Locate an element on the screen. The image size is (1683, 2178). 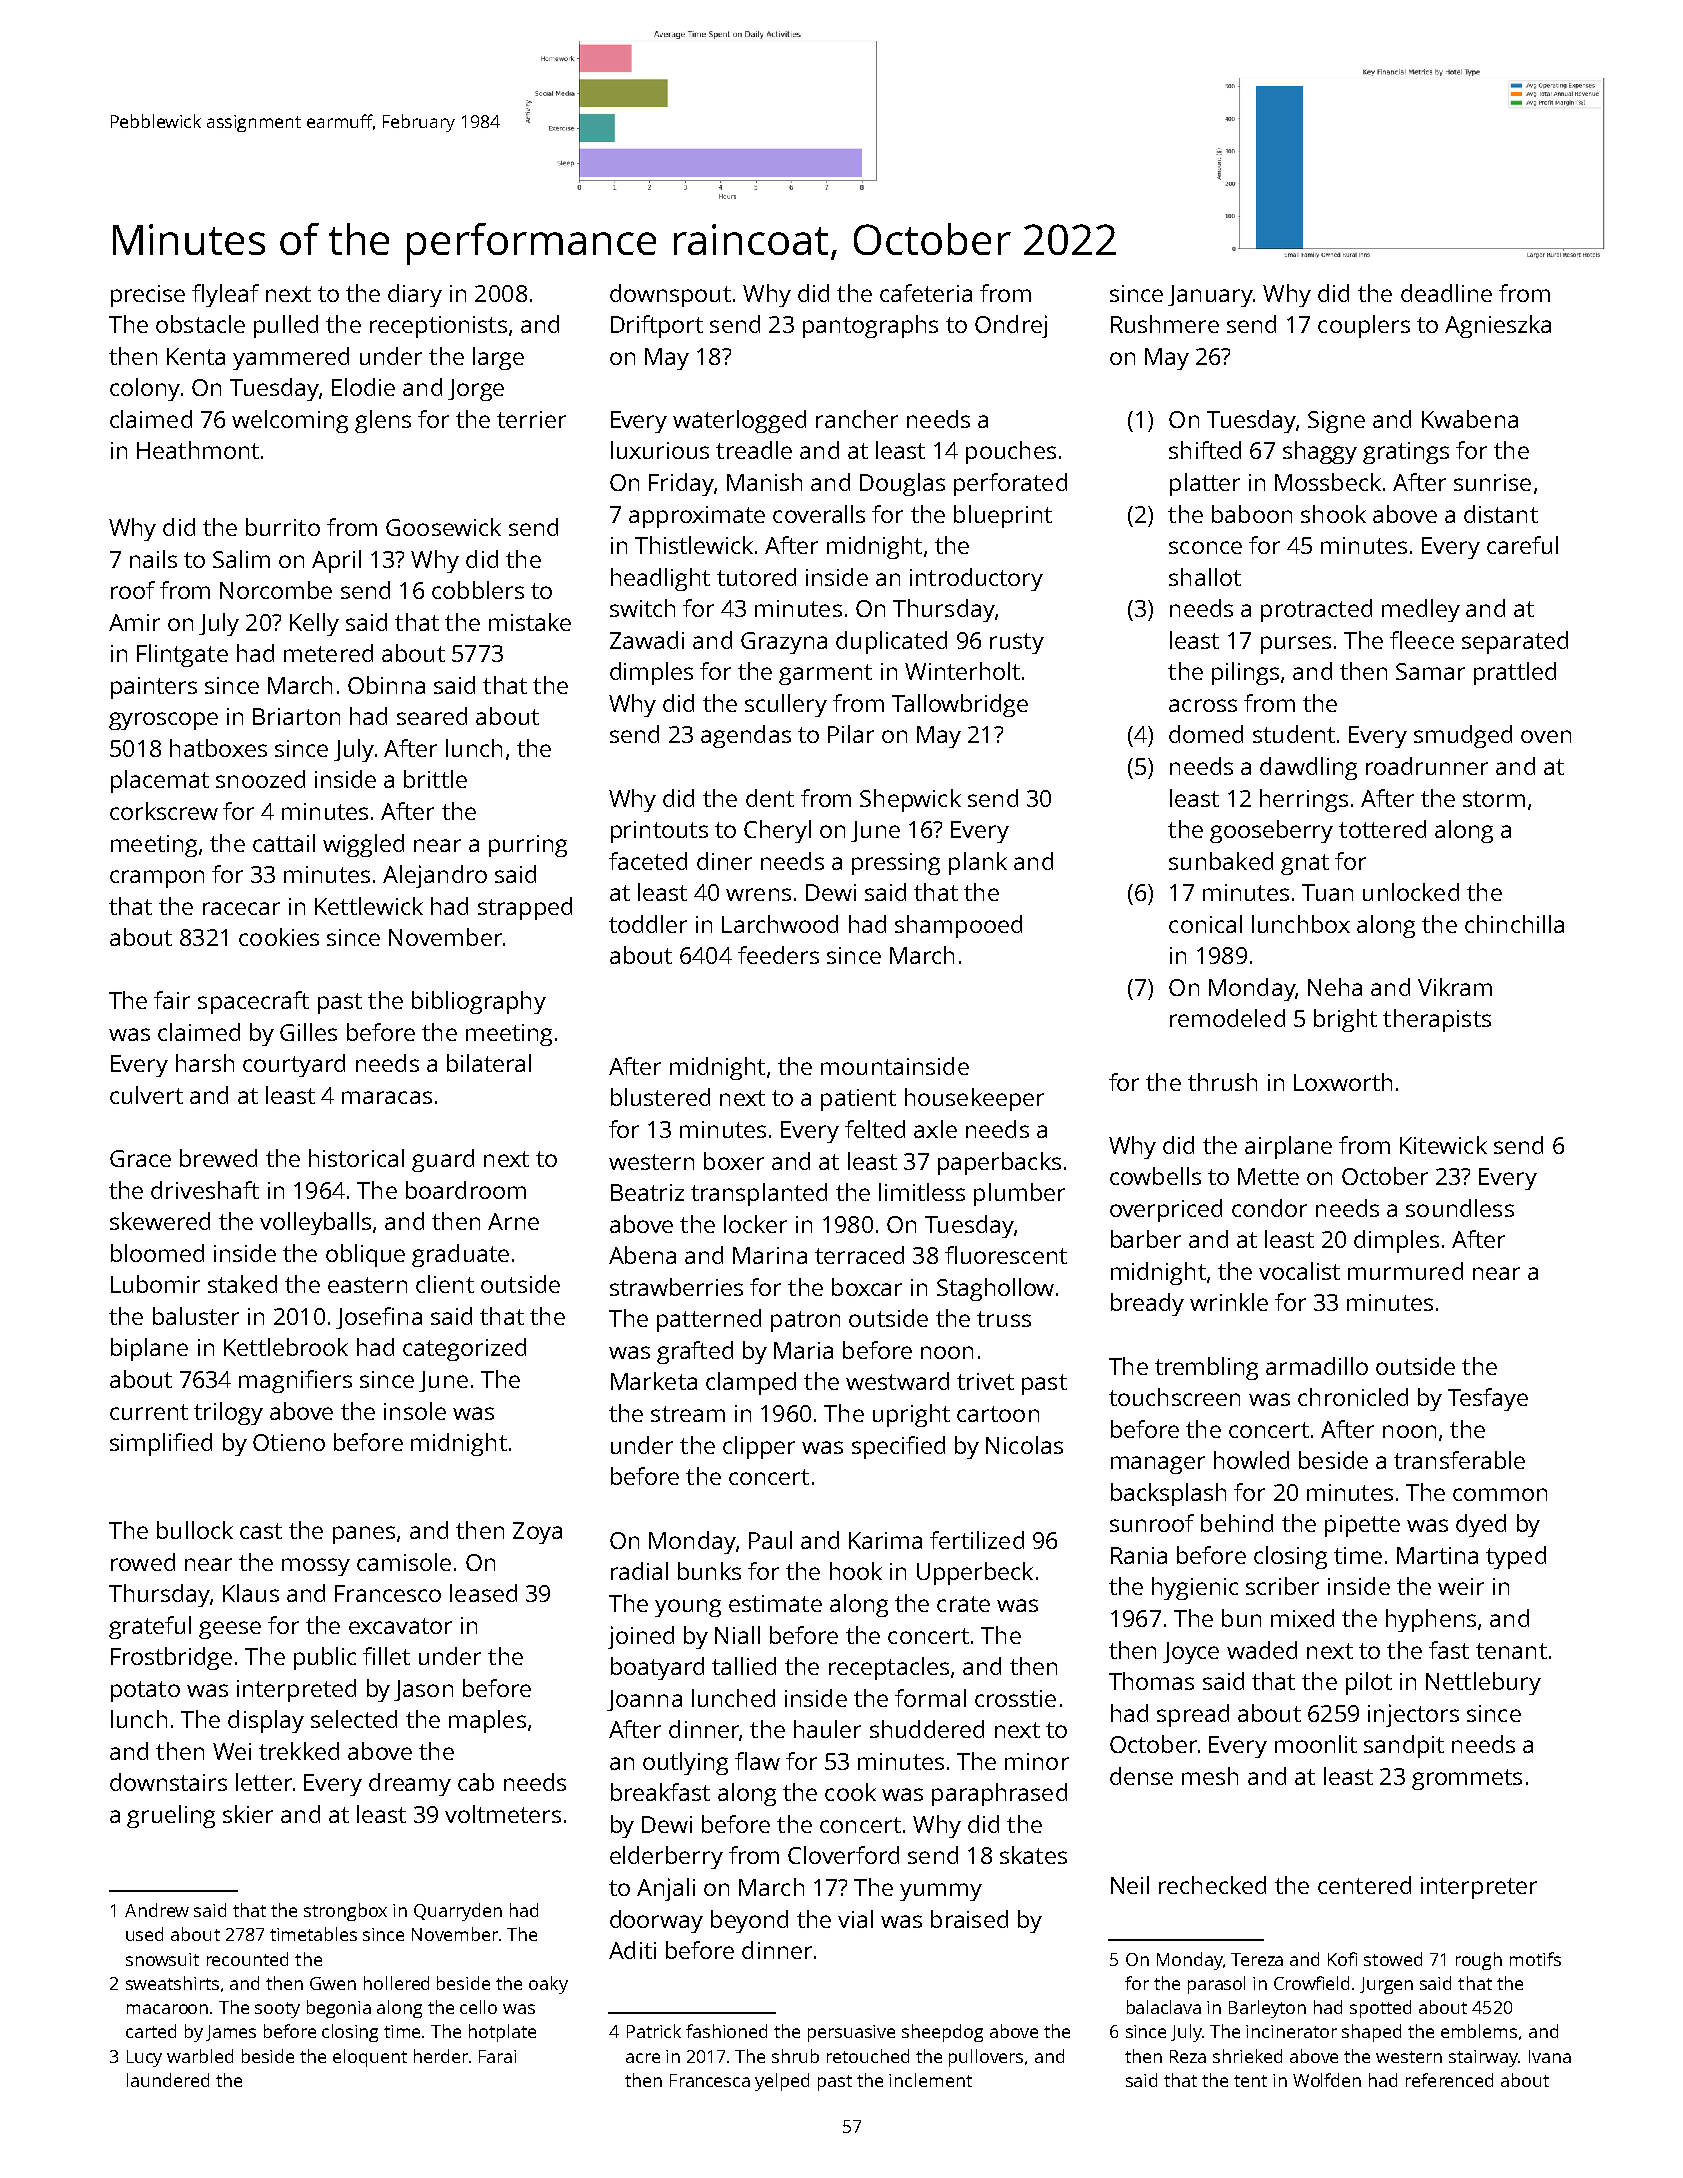
Nicolas is located at coordinates (1024, 1445).
